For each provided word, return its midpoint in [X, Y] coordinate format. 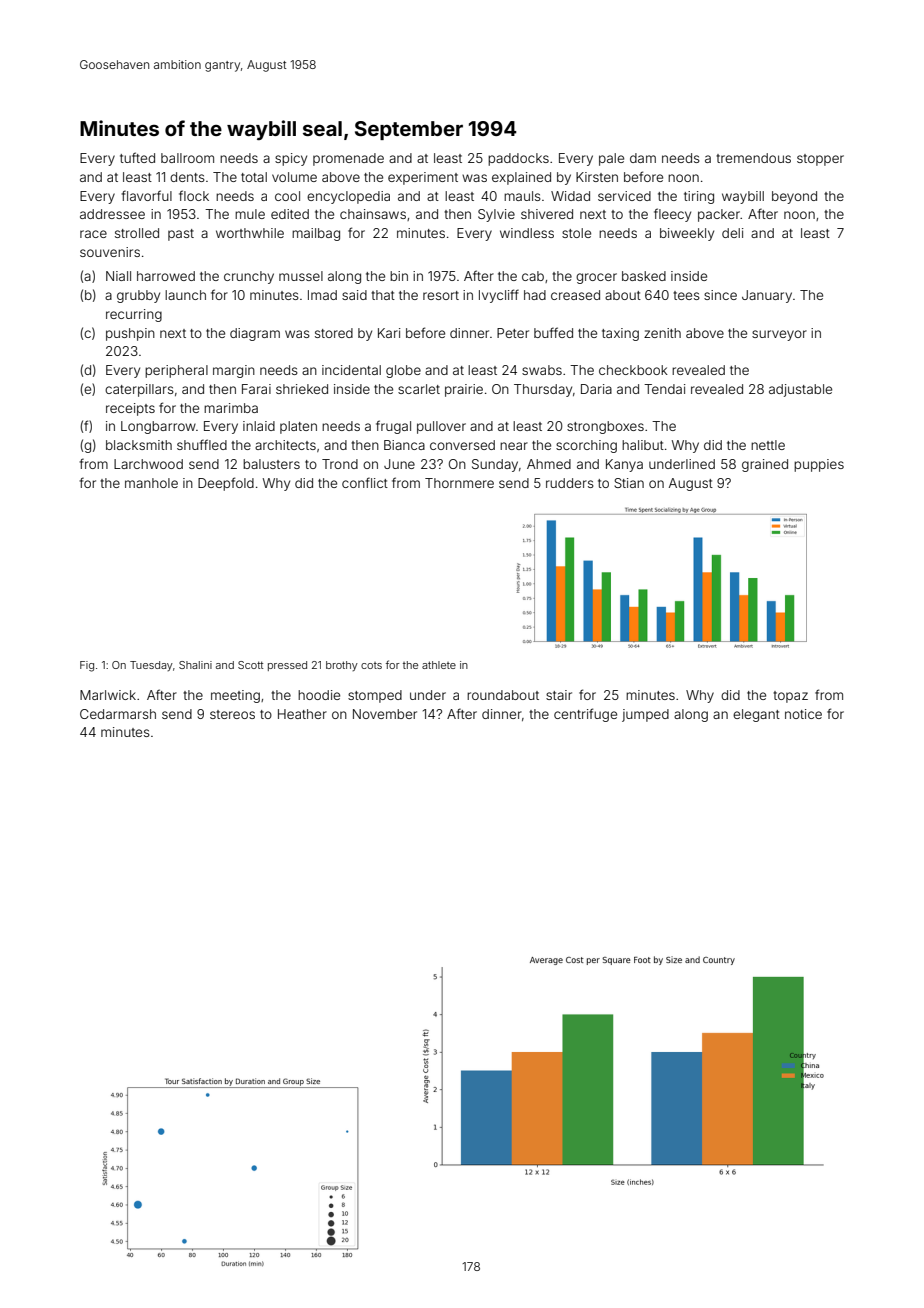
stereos [232, 714]
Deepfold [226, 484]
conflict [365, 482]
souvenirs [110, 252]
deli [733, 233]
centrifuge [585, 715]
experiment [423, 178]
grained [765, 465]
